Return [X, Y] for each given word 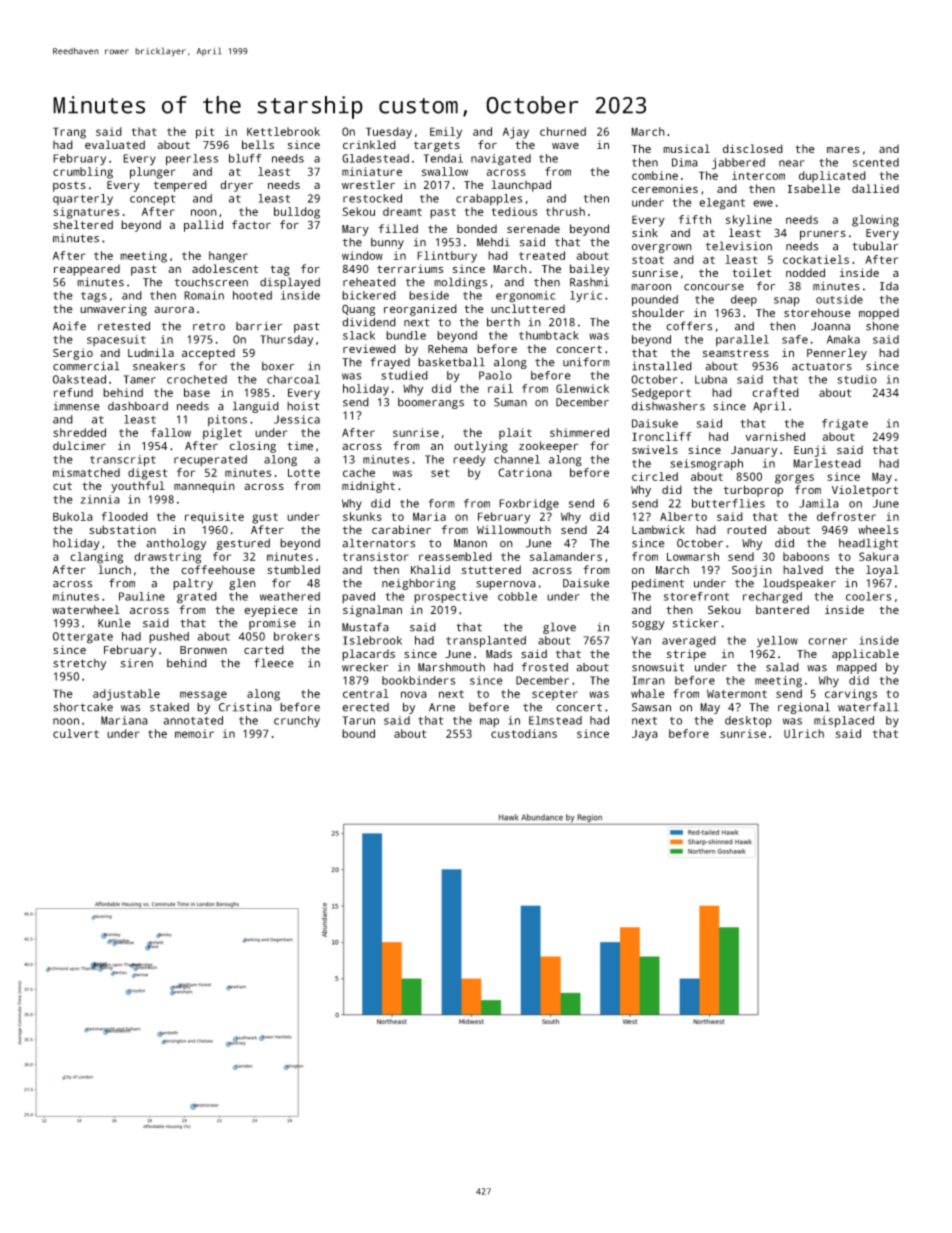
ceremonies [665, 188]
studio [857, 379]
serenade [533, 228]
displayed [290, 283]
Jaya [645, 735]
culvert [76, 733]
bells [258, 144]
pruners [823, 235]
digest [148, 474]
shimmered [579, 432]
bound [358, 733]
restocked [372, 198]
